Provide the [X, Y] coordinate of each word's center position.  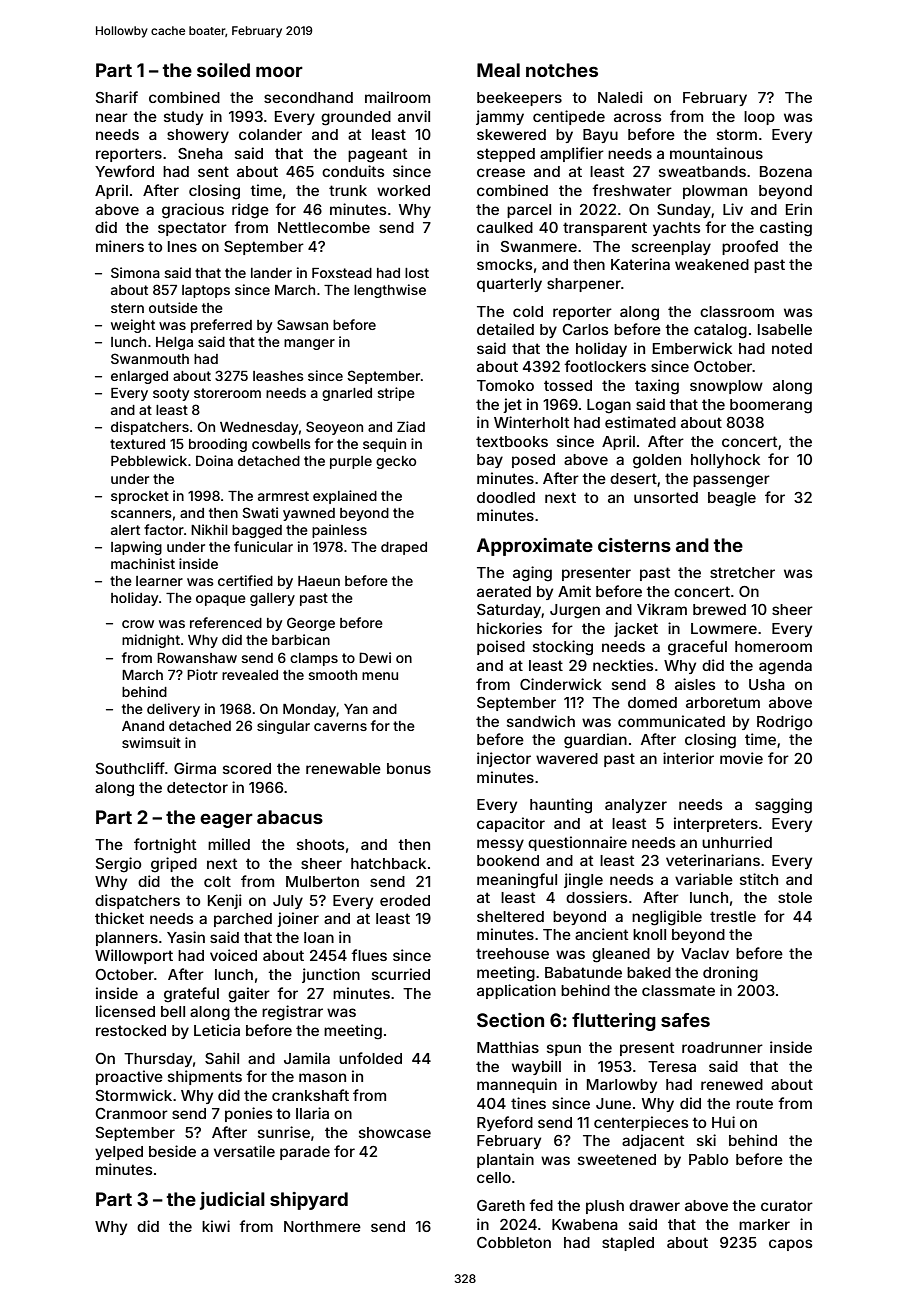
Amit [574, 591]
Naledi [620, 97]
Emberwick [692, 348]
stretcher [742, 572]
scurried [401, 974]
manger [309, 344]
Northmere [322, 1226]
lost [417, 273]
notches [562, 70]
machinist [143, 563]
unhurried [737, 842]
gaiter [249, 995]
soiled [223, 70]
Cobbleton [514, 1242]
